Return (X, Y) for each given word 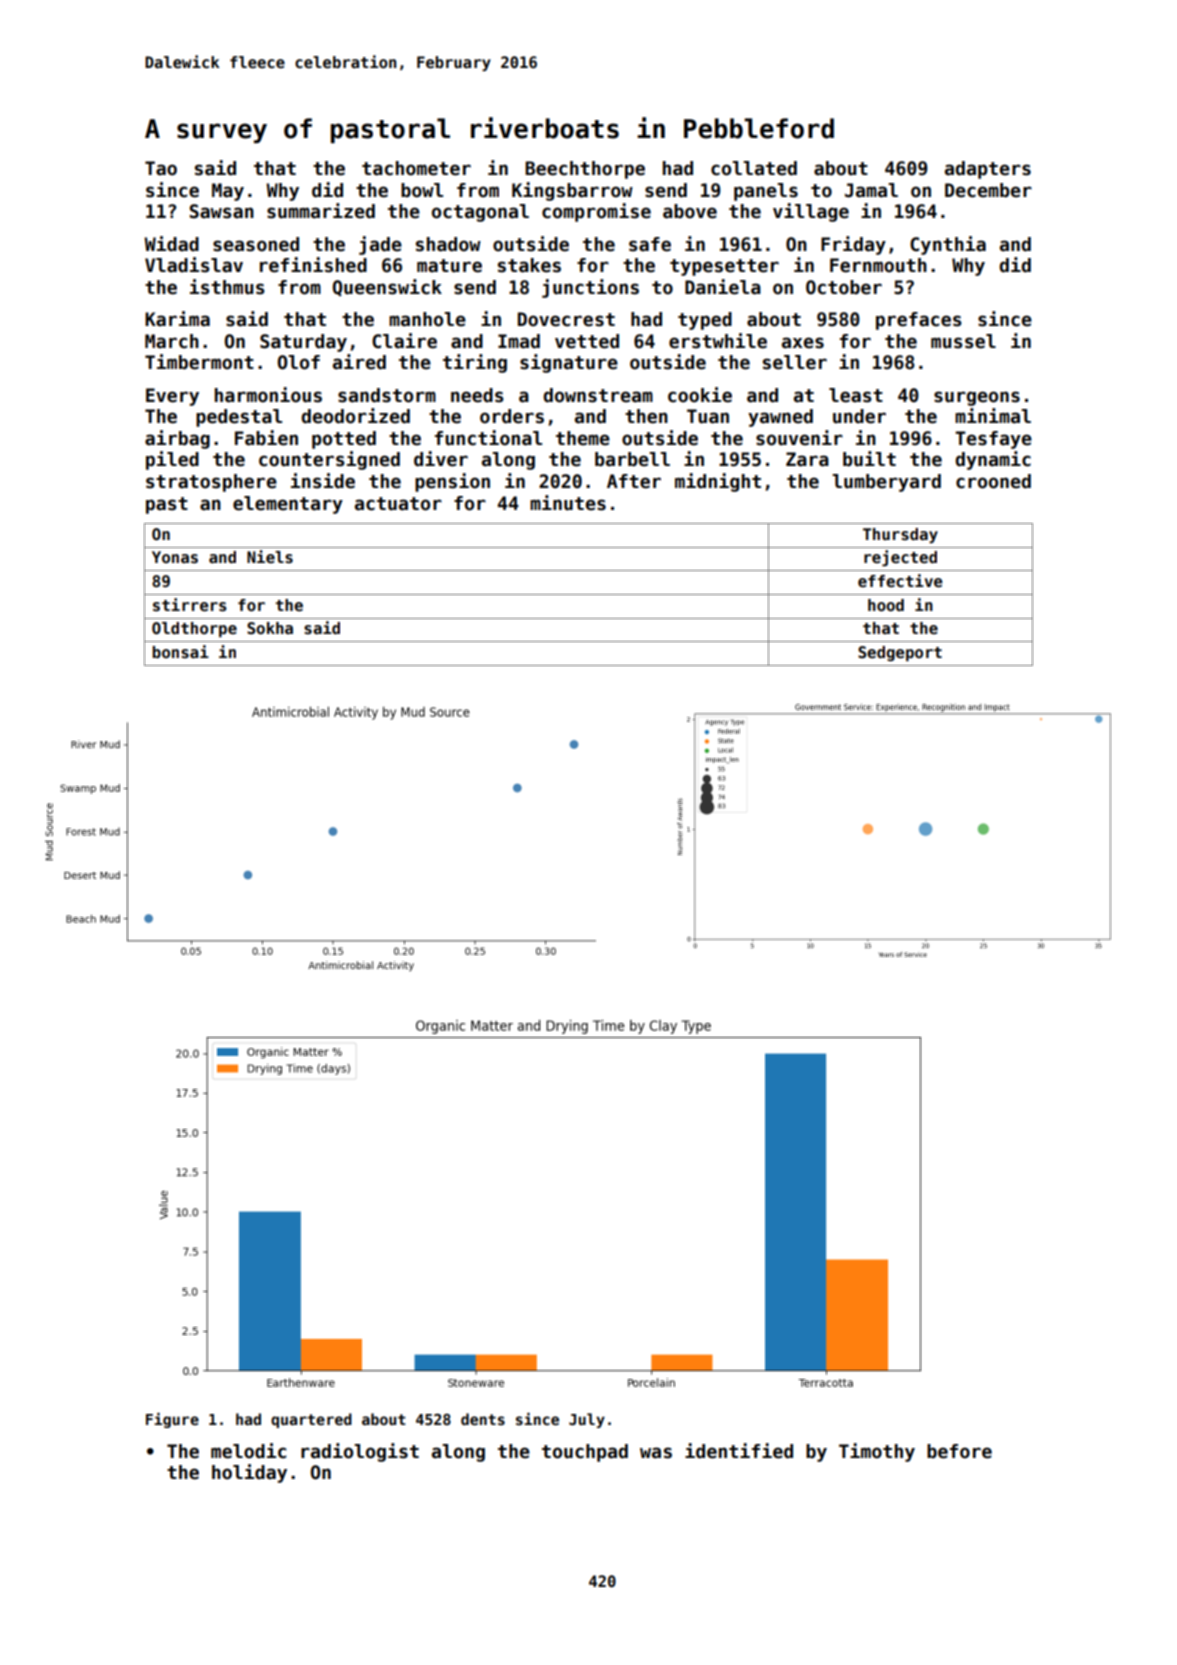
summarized (321, 211)
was (656, 1453)
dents (483, 1419)
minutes (568, 503)
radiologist (360, 1452)
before (959, 1451)
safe (650, 244)
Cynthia (948, 245)
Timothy (877, 1452)
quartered (311, 1420)
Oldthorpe (194, 629)
